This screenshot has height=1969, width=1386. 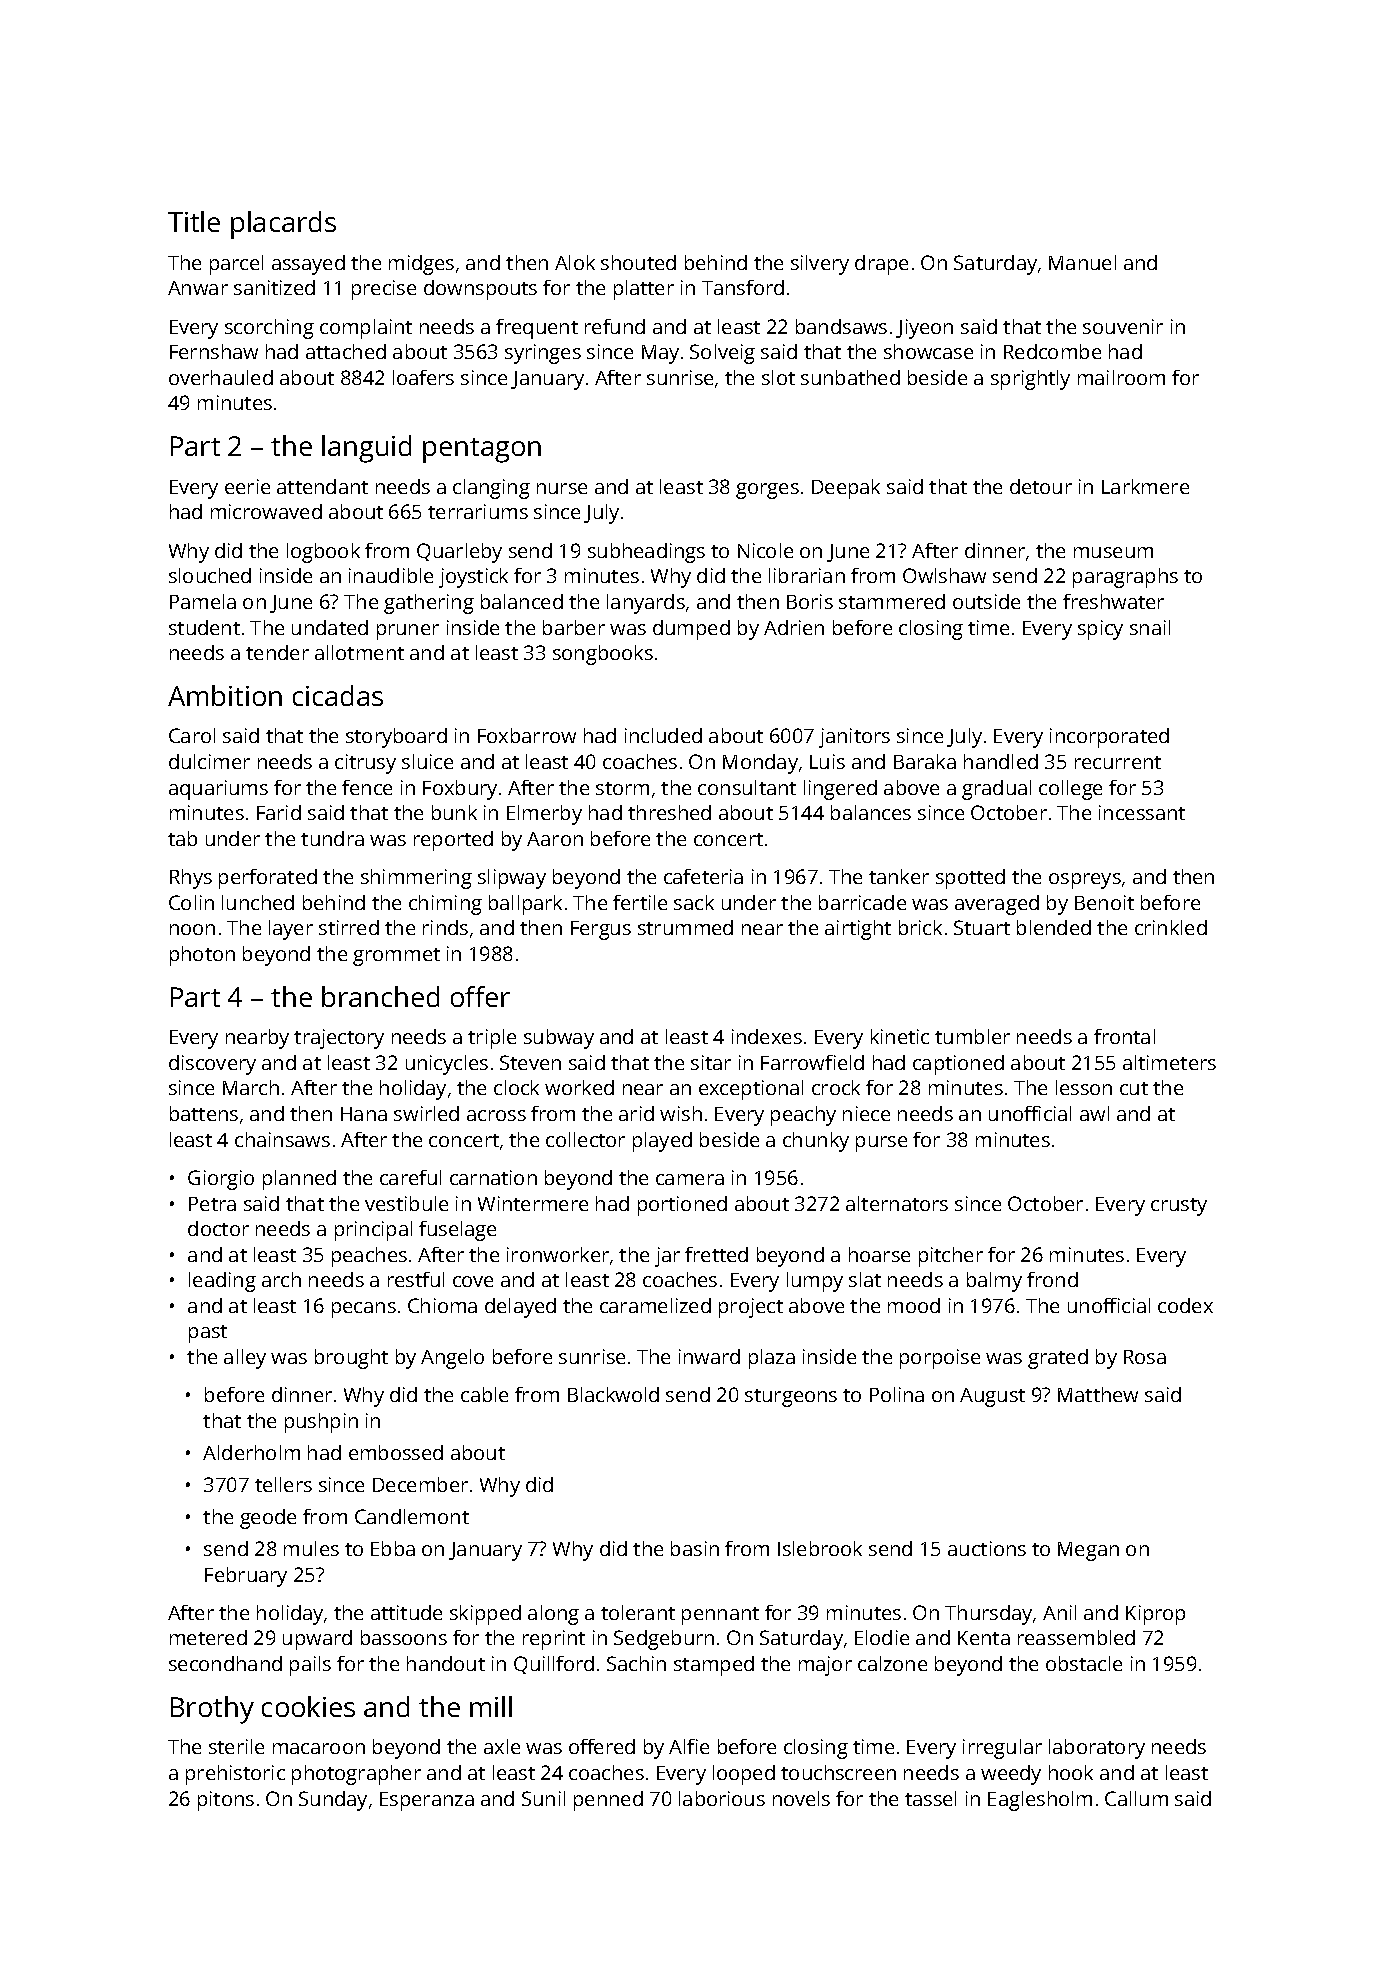 What do you see at coordinates (575, 262) in the screenshot?
I see `Alok` at bounding box center [575, 262].
